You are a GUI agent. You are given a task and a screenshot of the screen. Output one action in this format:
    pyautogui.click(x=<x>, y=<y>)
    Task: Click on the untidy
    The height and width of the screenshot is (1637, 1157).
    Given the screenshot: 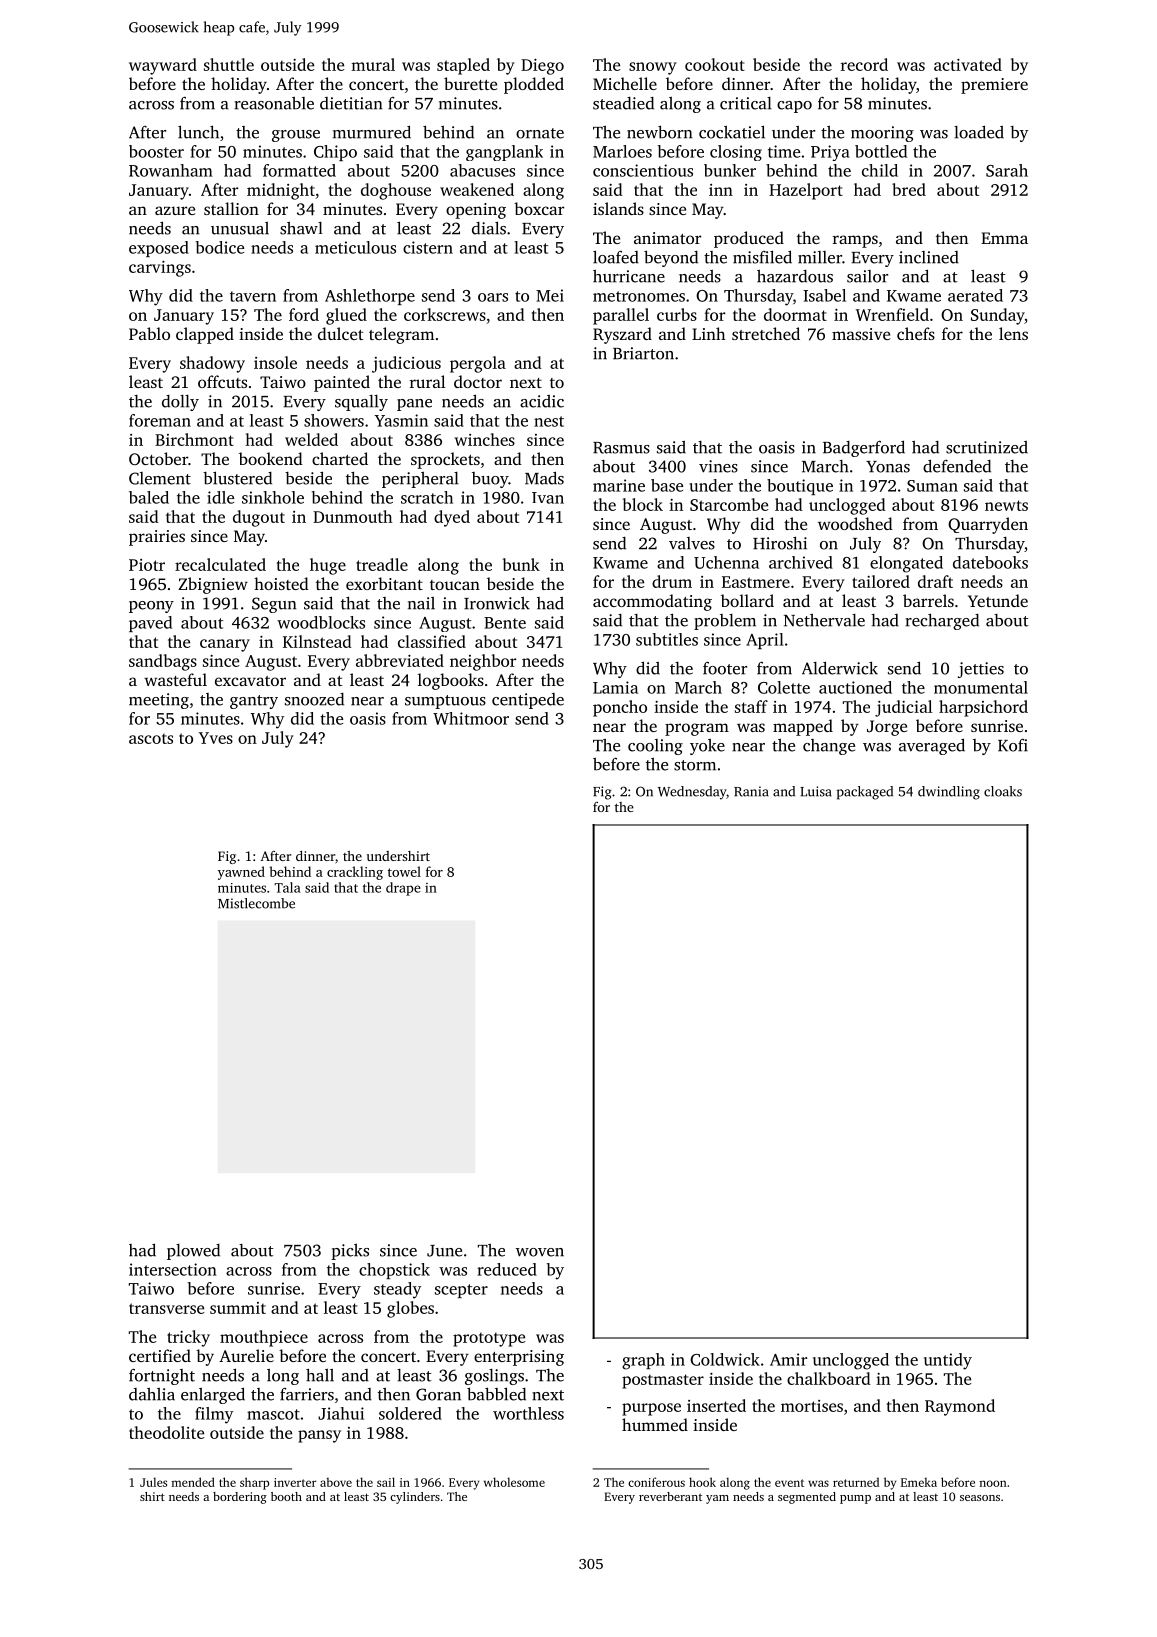 What is the action you would take?
    pyautogui.click(x=948, y=1361)
